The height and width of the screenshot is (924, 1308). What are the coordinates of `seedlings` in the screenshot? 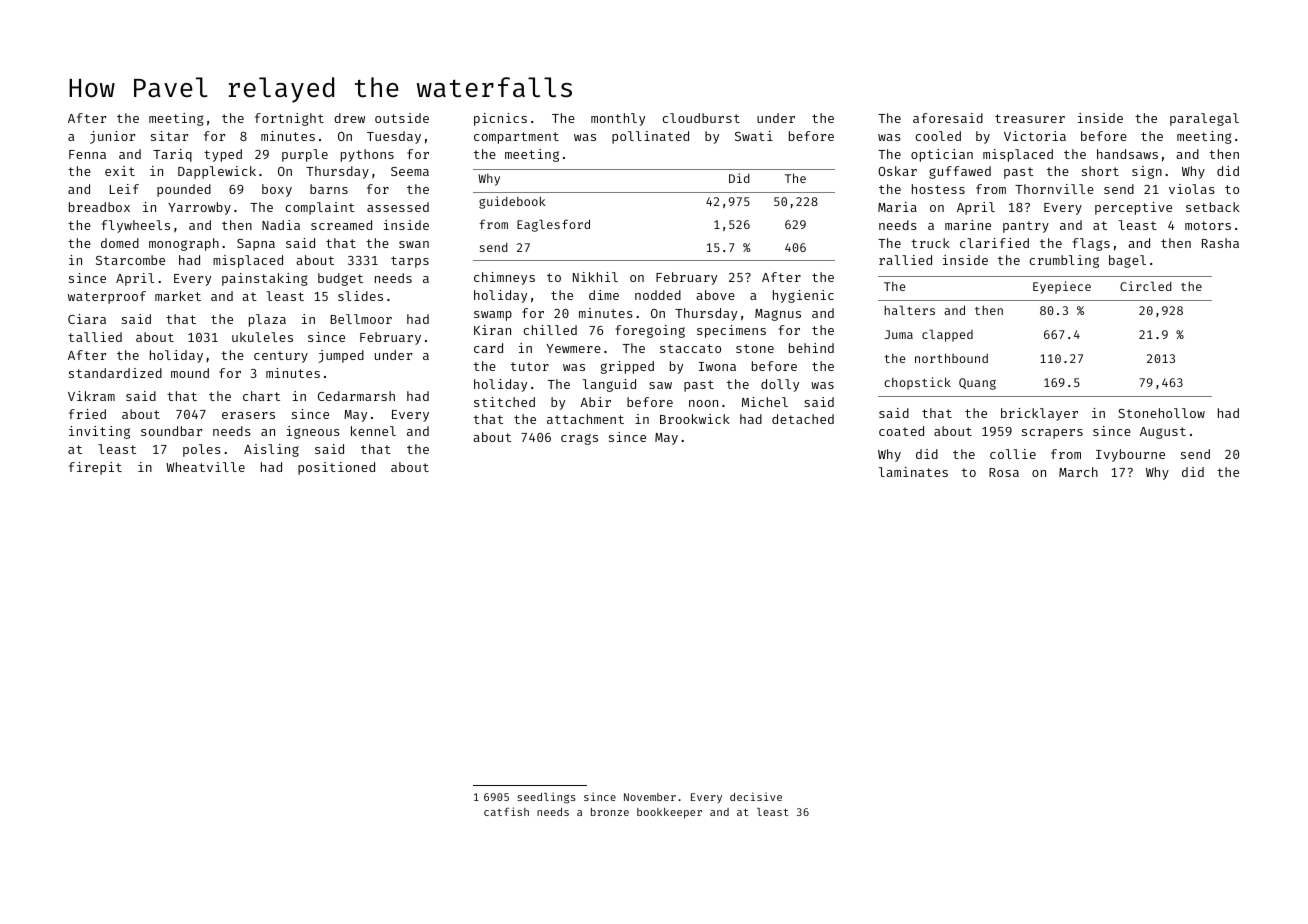 It's located at (546, 798).
